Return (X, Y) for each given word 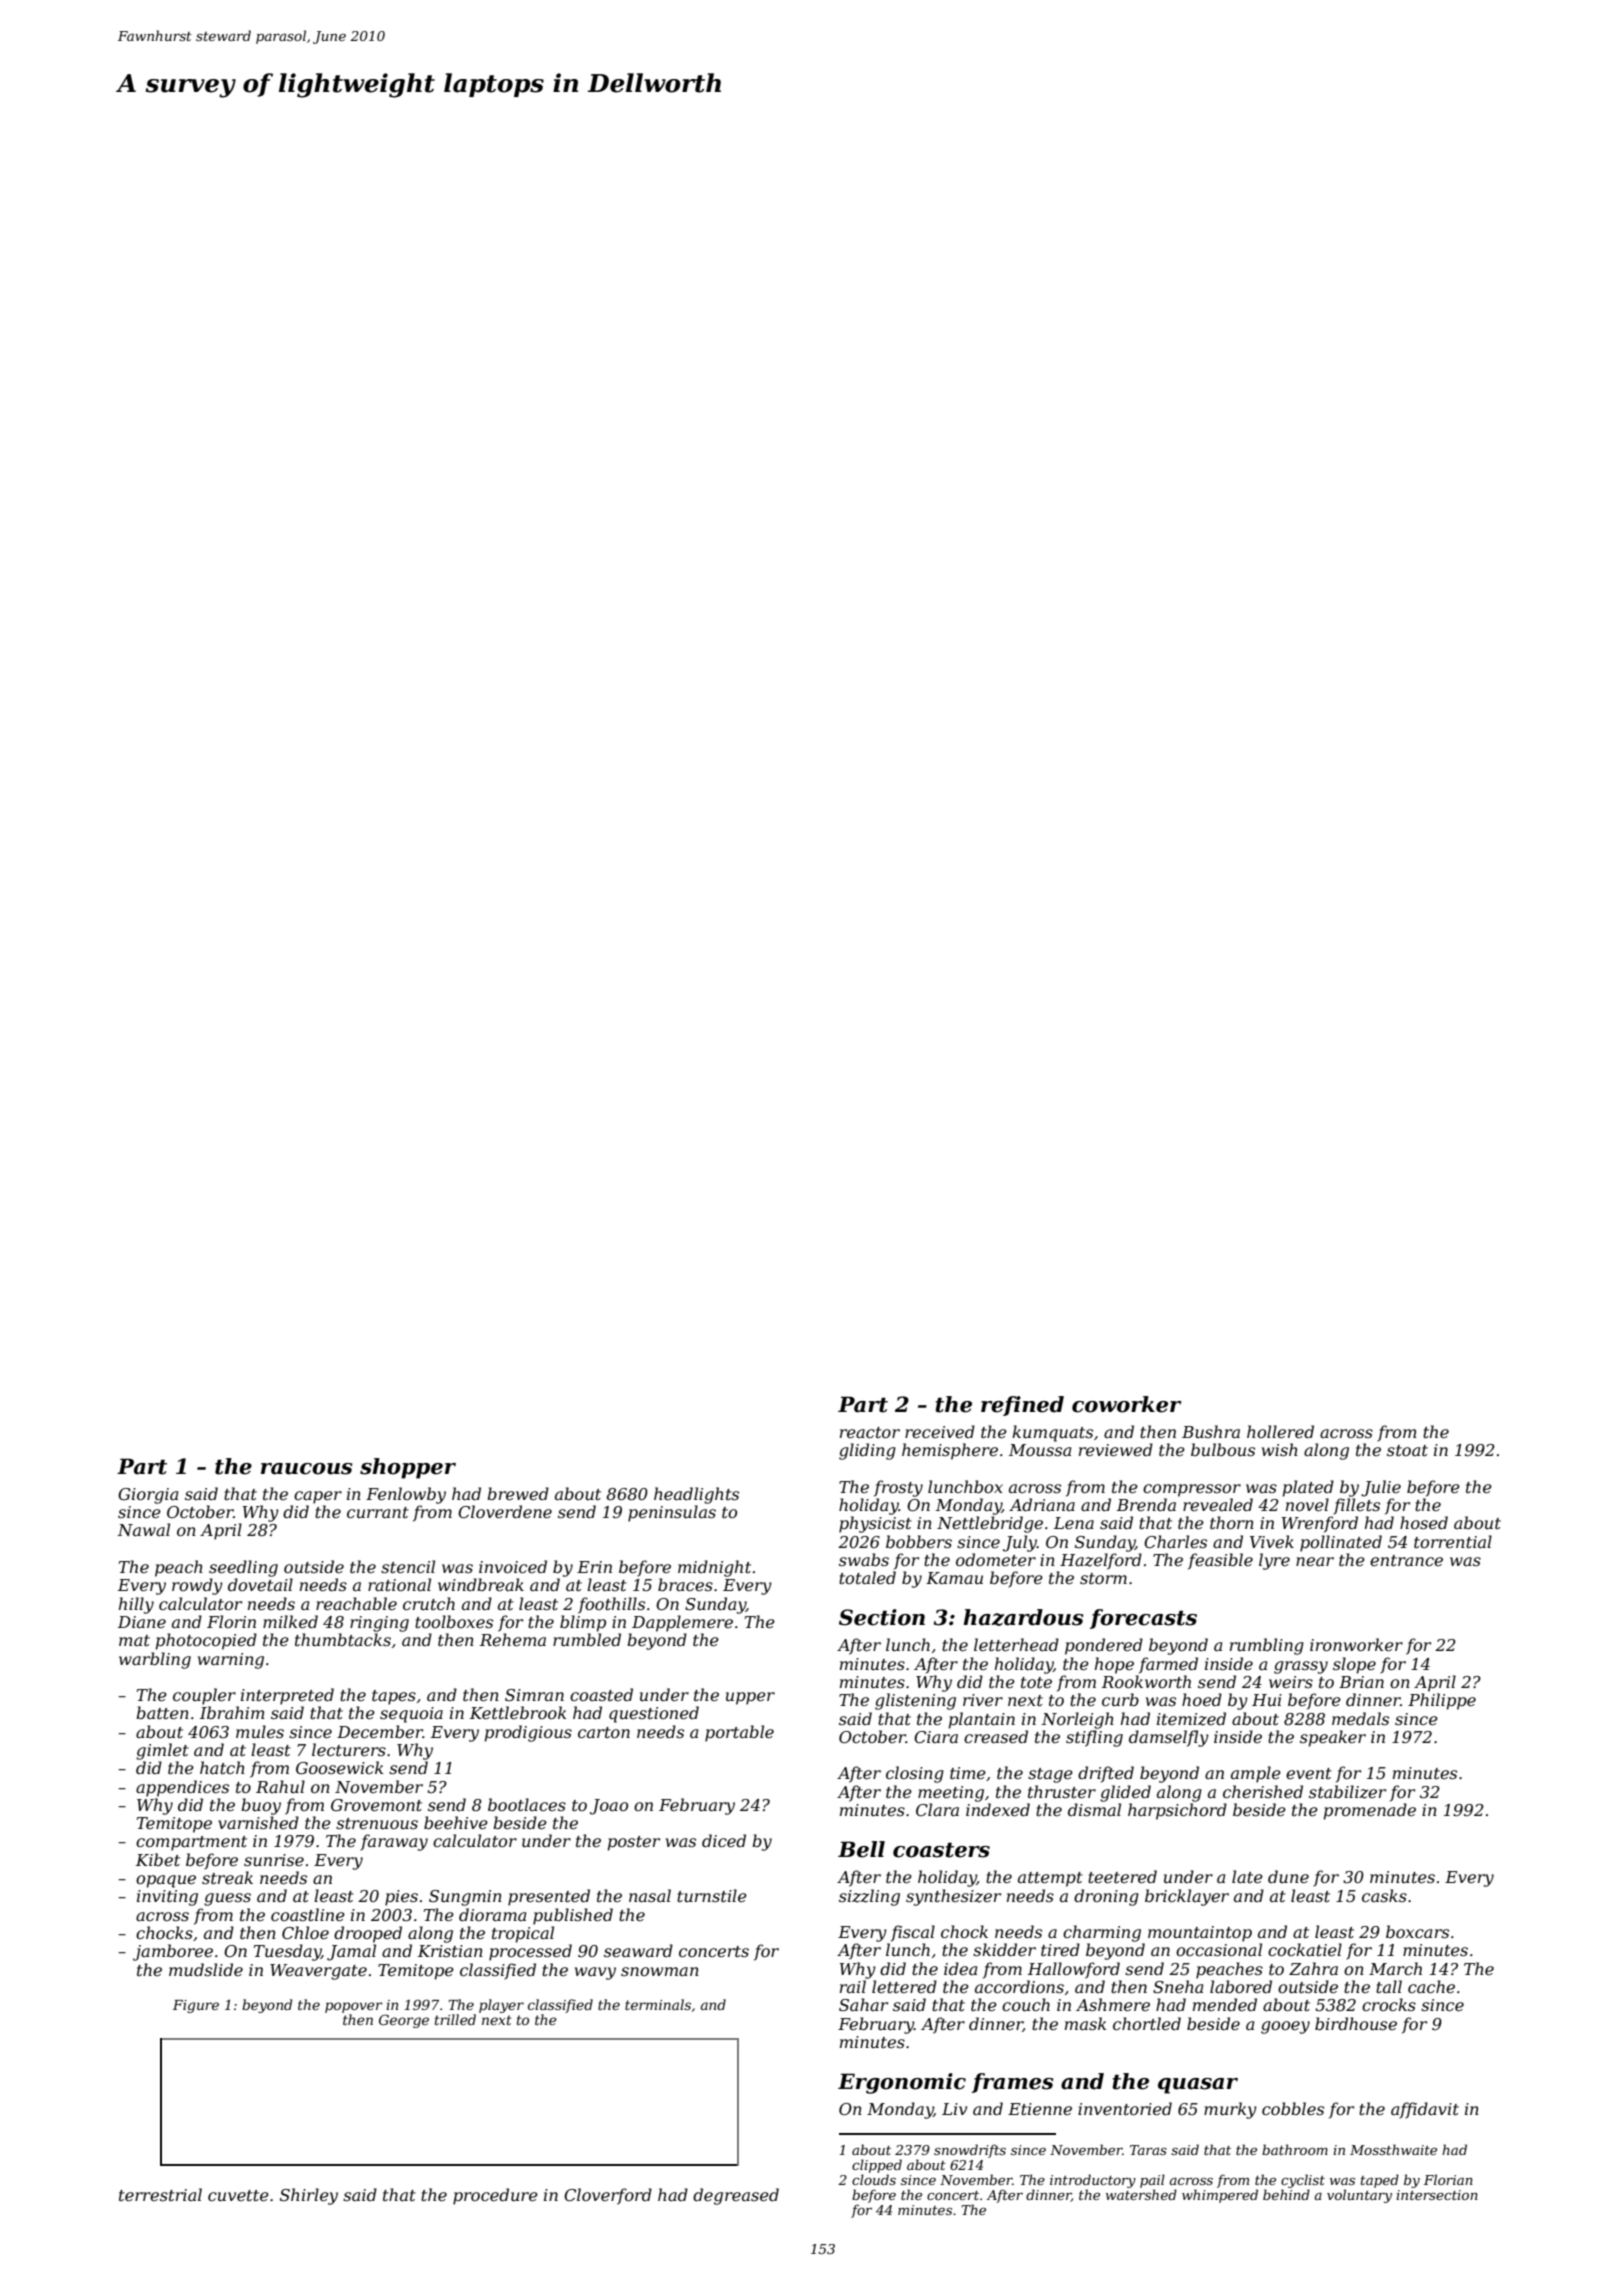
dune (1288, 1876)
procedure (495, 2196)
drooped (368, 1934)
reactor (870, 1432)
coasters (941, 1850)
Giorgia (148, 1496)
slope (1354, 1665)
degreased (736, 2196)
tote (1036, 1682)
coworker (1127, 1404)
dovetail (260, 1584)
